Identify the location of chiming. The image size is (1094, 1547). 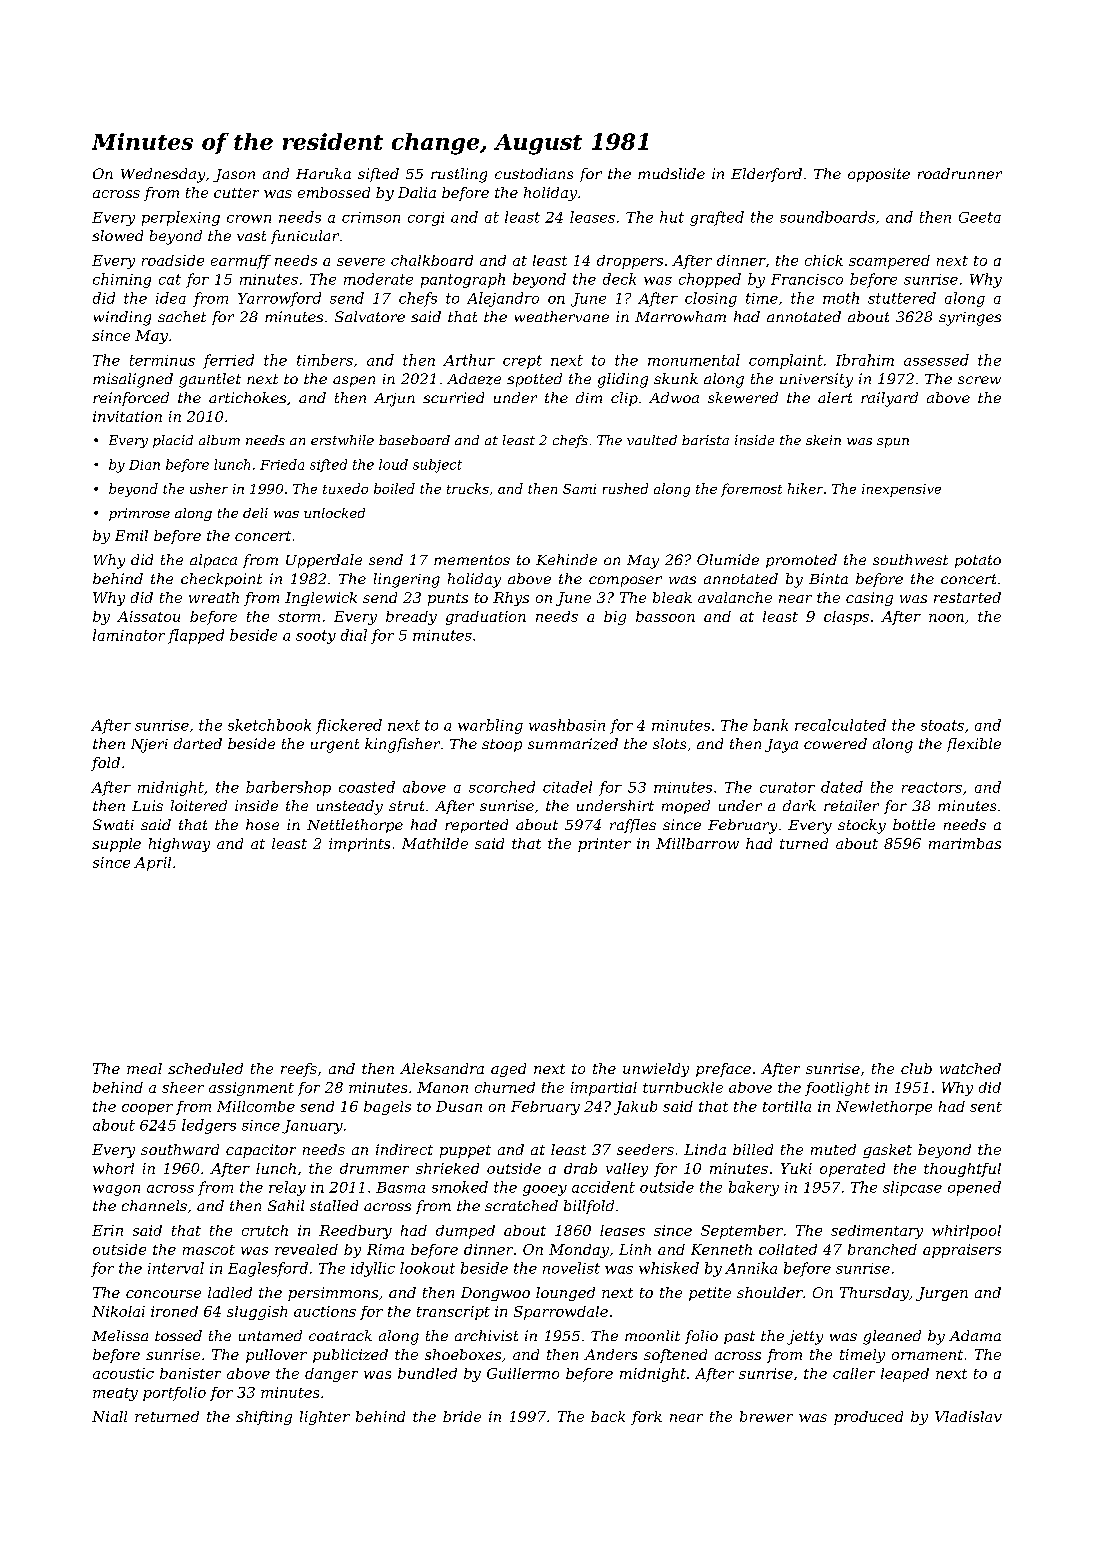
(122, 280).
